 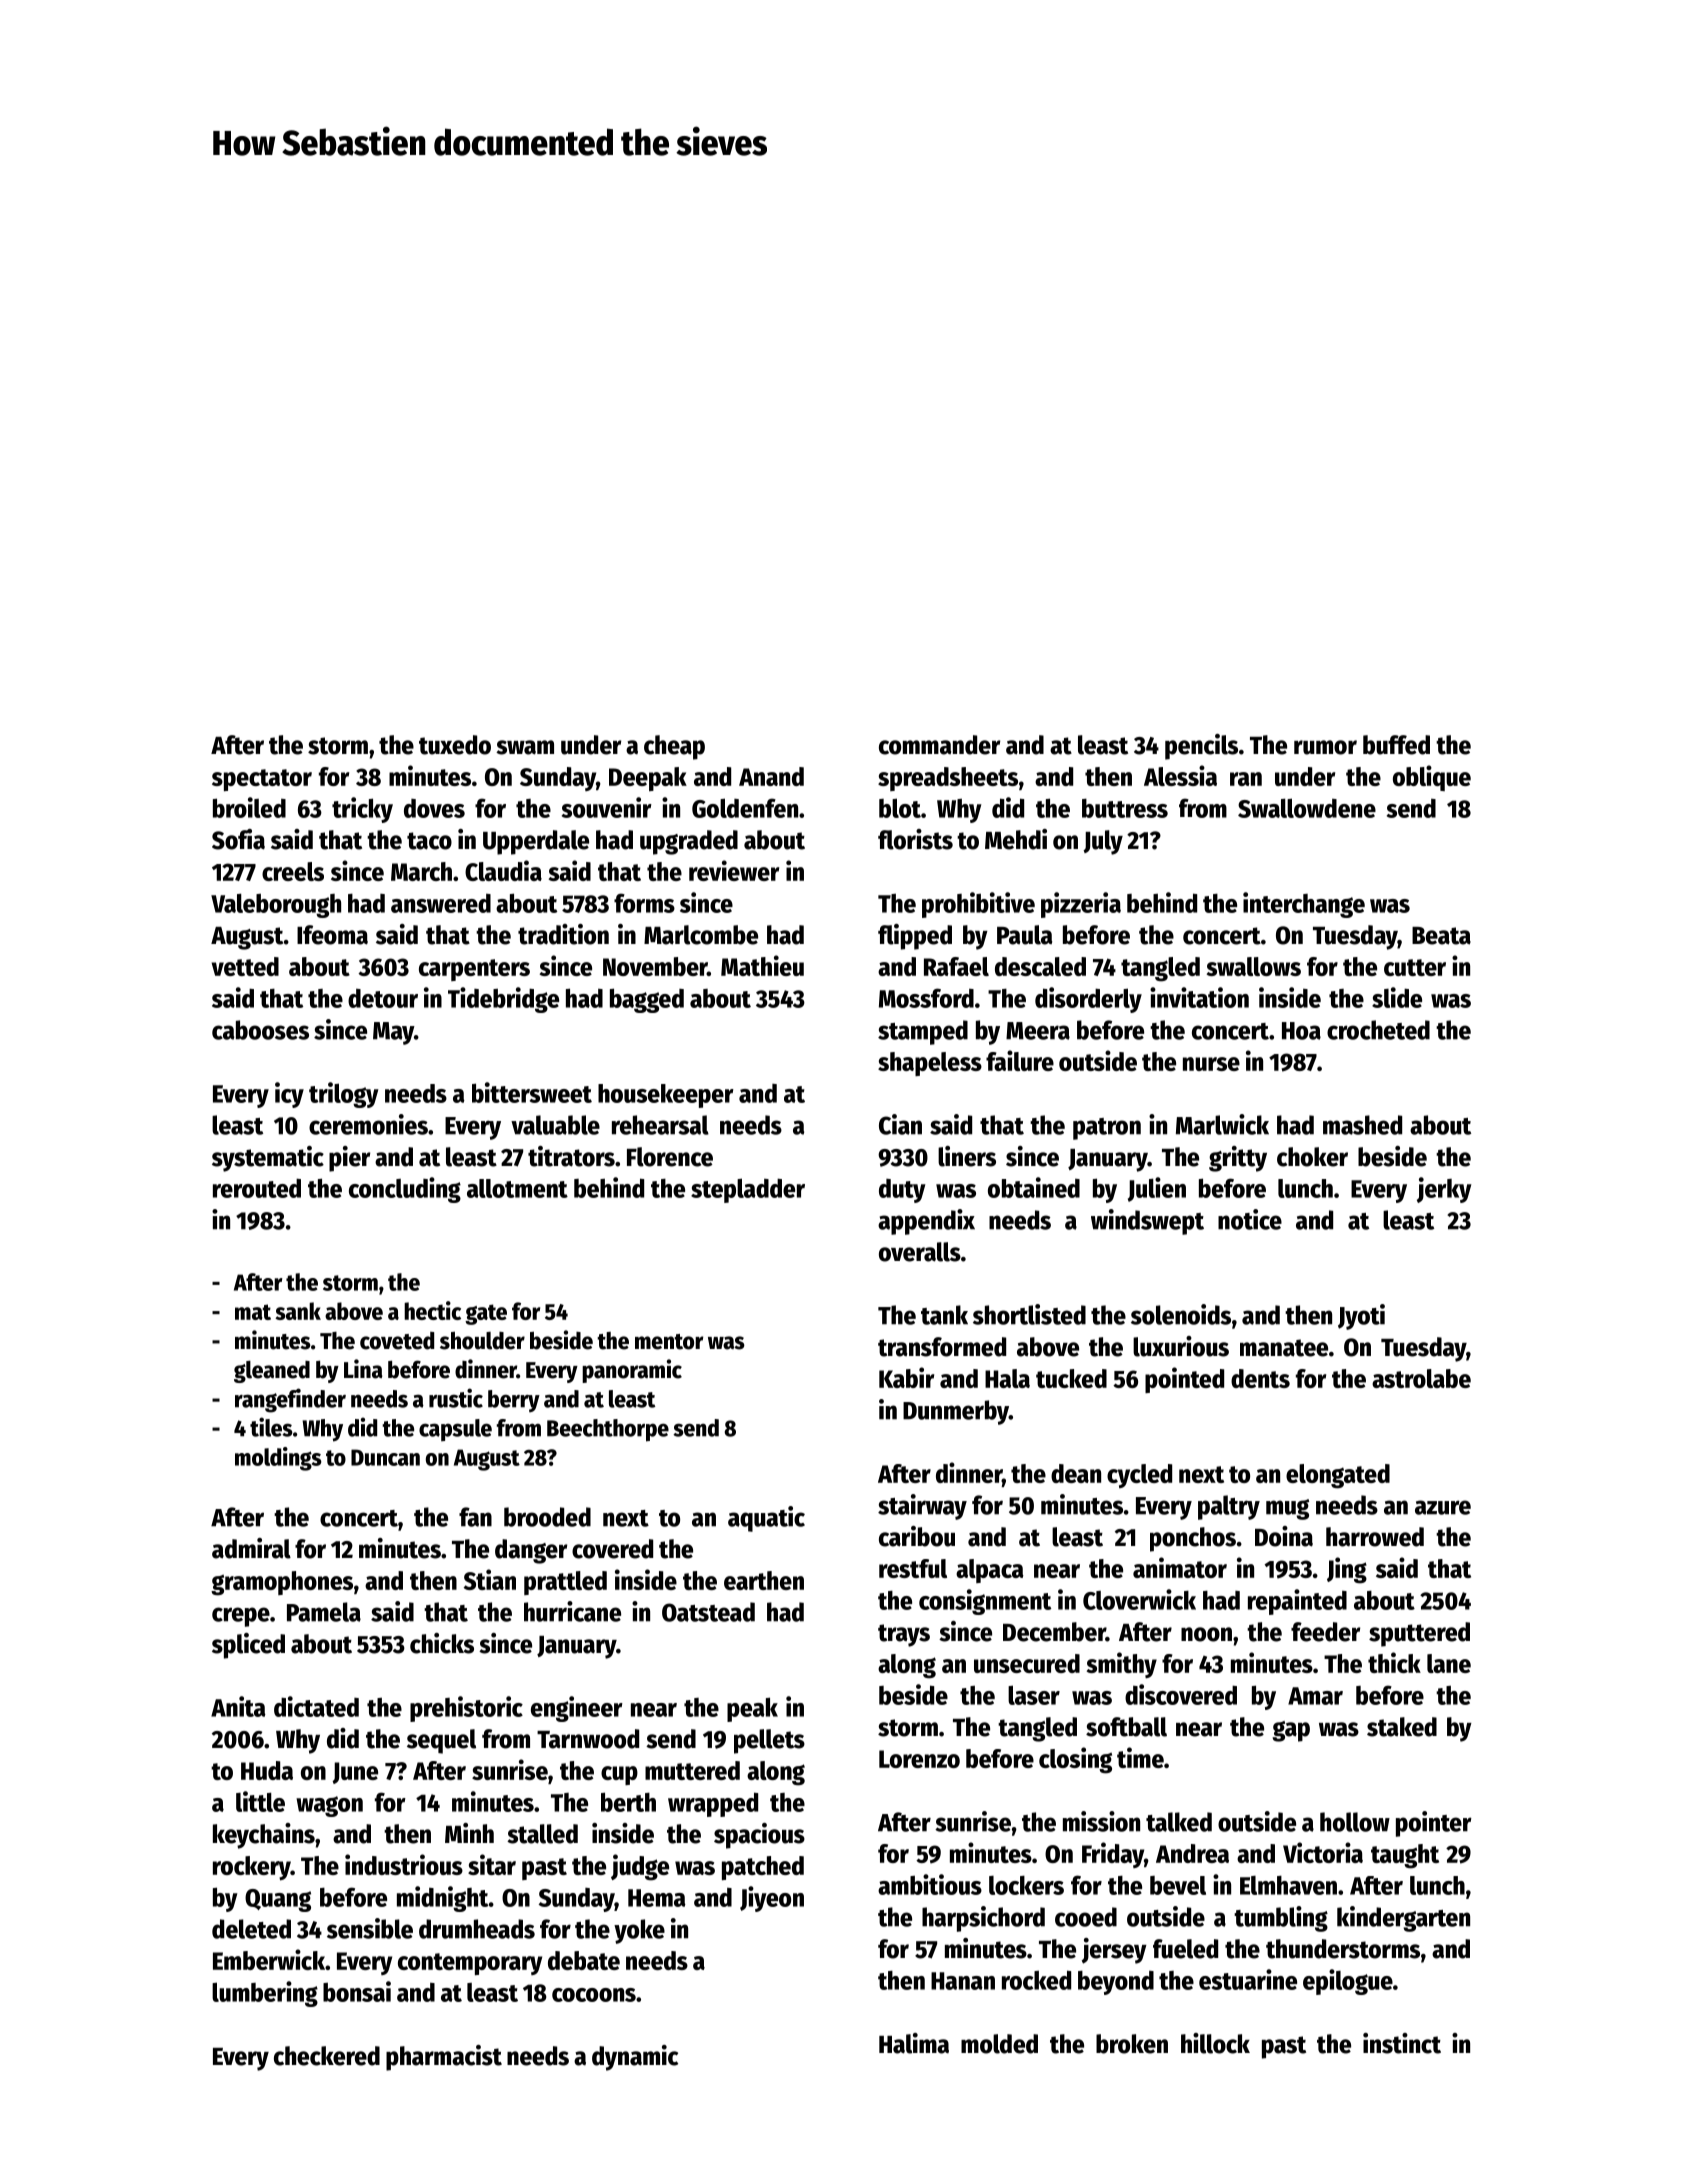 What do you see at coordinates (1441, 936) in the screenshot?
I see `Beata` at bounding box center [1441, 936].
